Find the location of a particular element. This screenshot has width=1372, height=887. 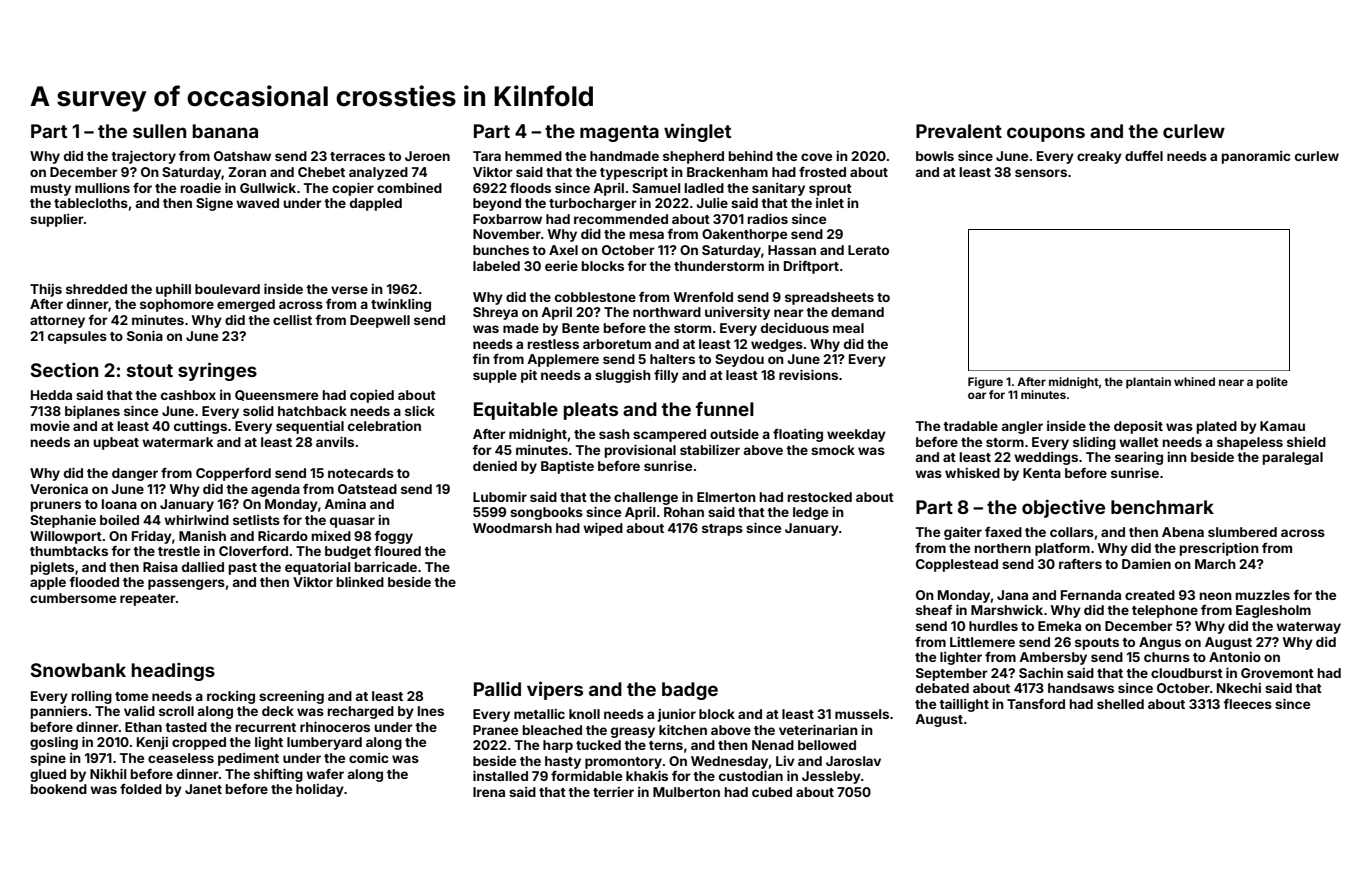

whined is located at coordinates (1194, 381).
